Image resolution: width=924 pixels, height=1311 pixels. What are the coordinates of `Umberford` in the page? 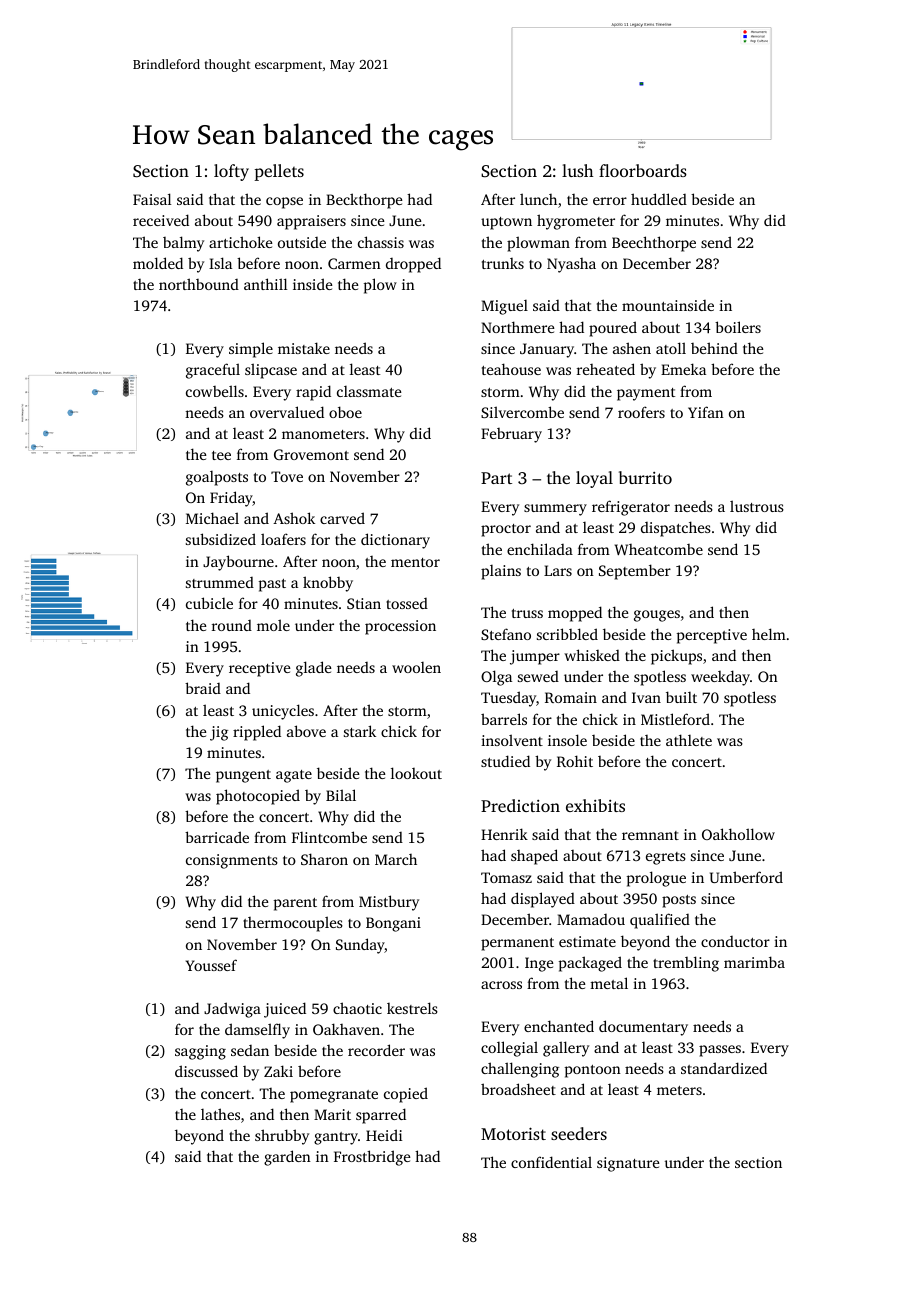 It's located at (746, 877).
